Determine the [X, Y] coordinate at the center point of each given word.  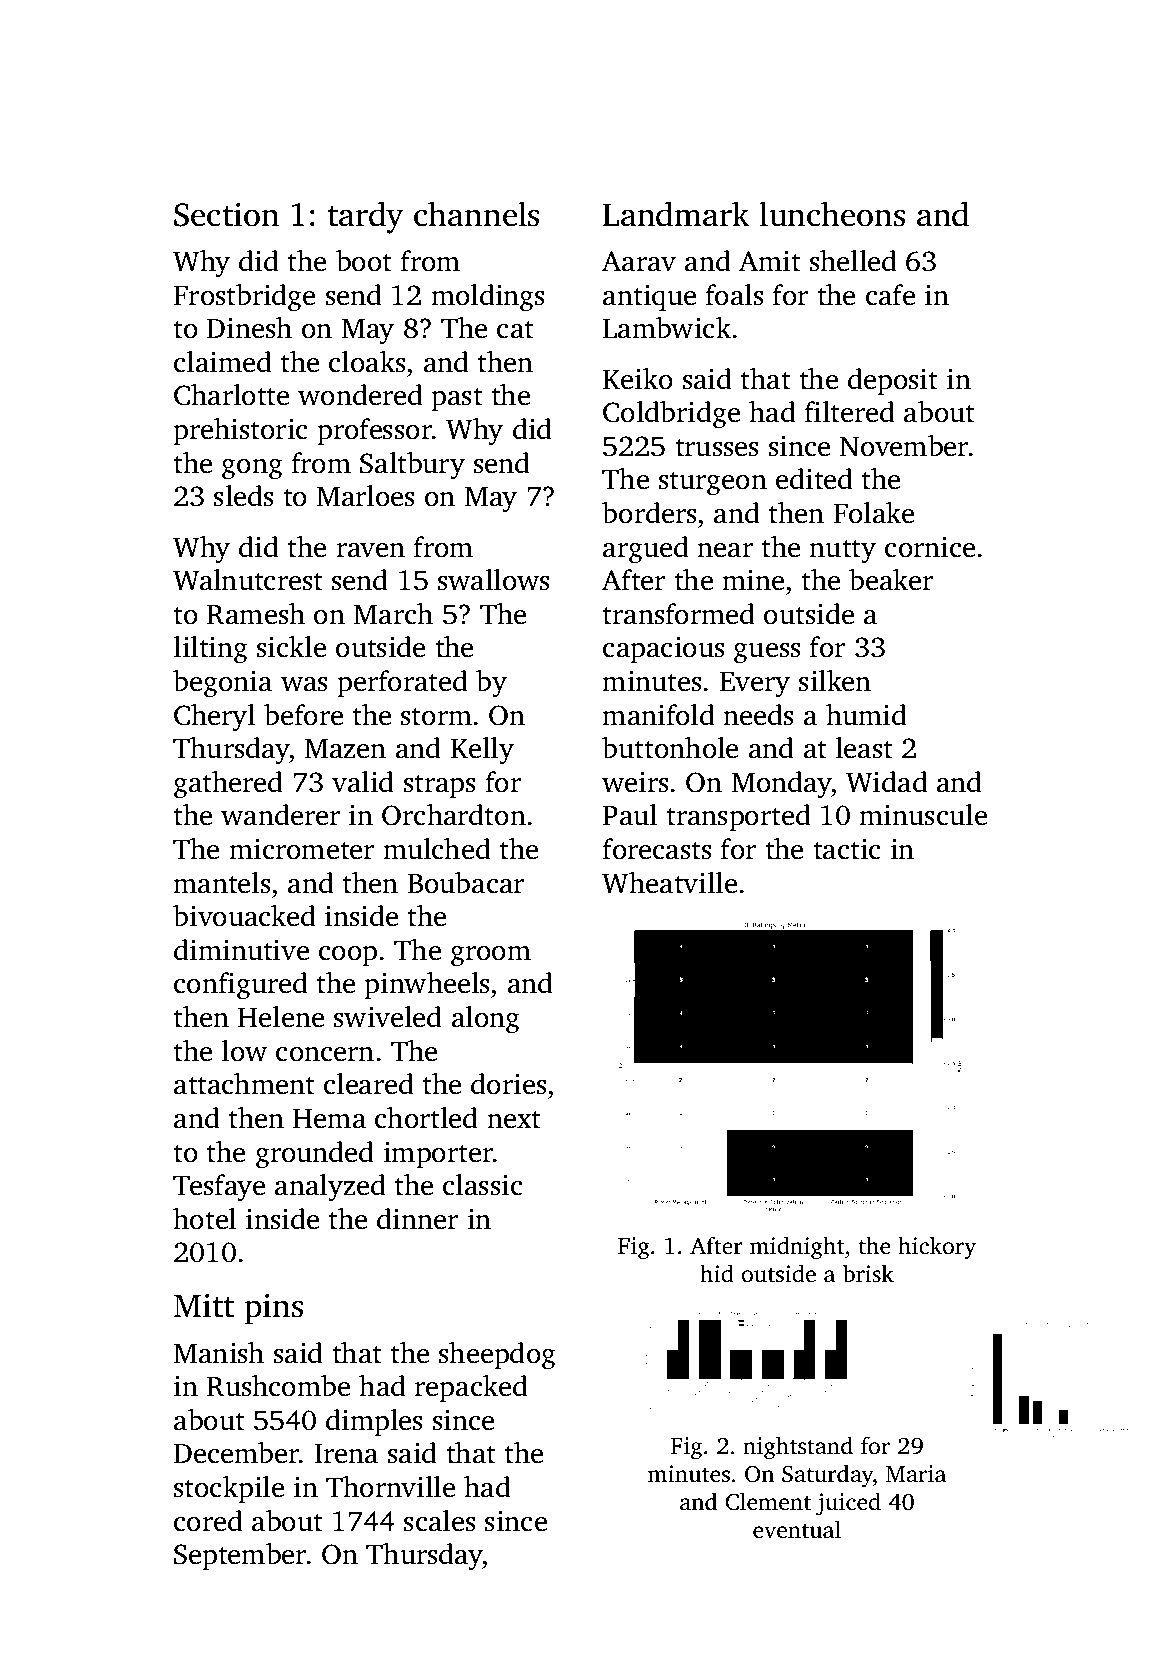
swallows [494, 580]
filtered [850, 412]
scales [440, 1521]
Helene [281, 1017]
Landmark [676, 214]
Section [226, 214]
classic [483, 1185]
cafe [890, 295]
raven [370, 550]
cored [208, 1521]
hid [717, 1273]
